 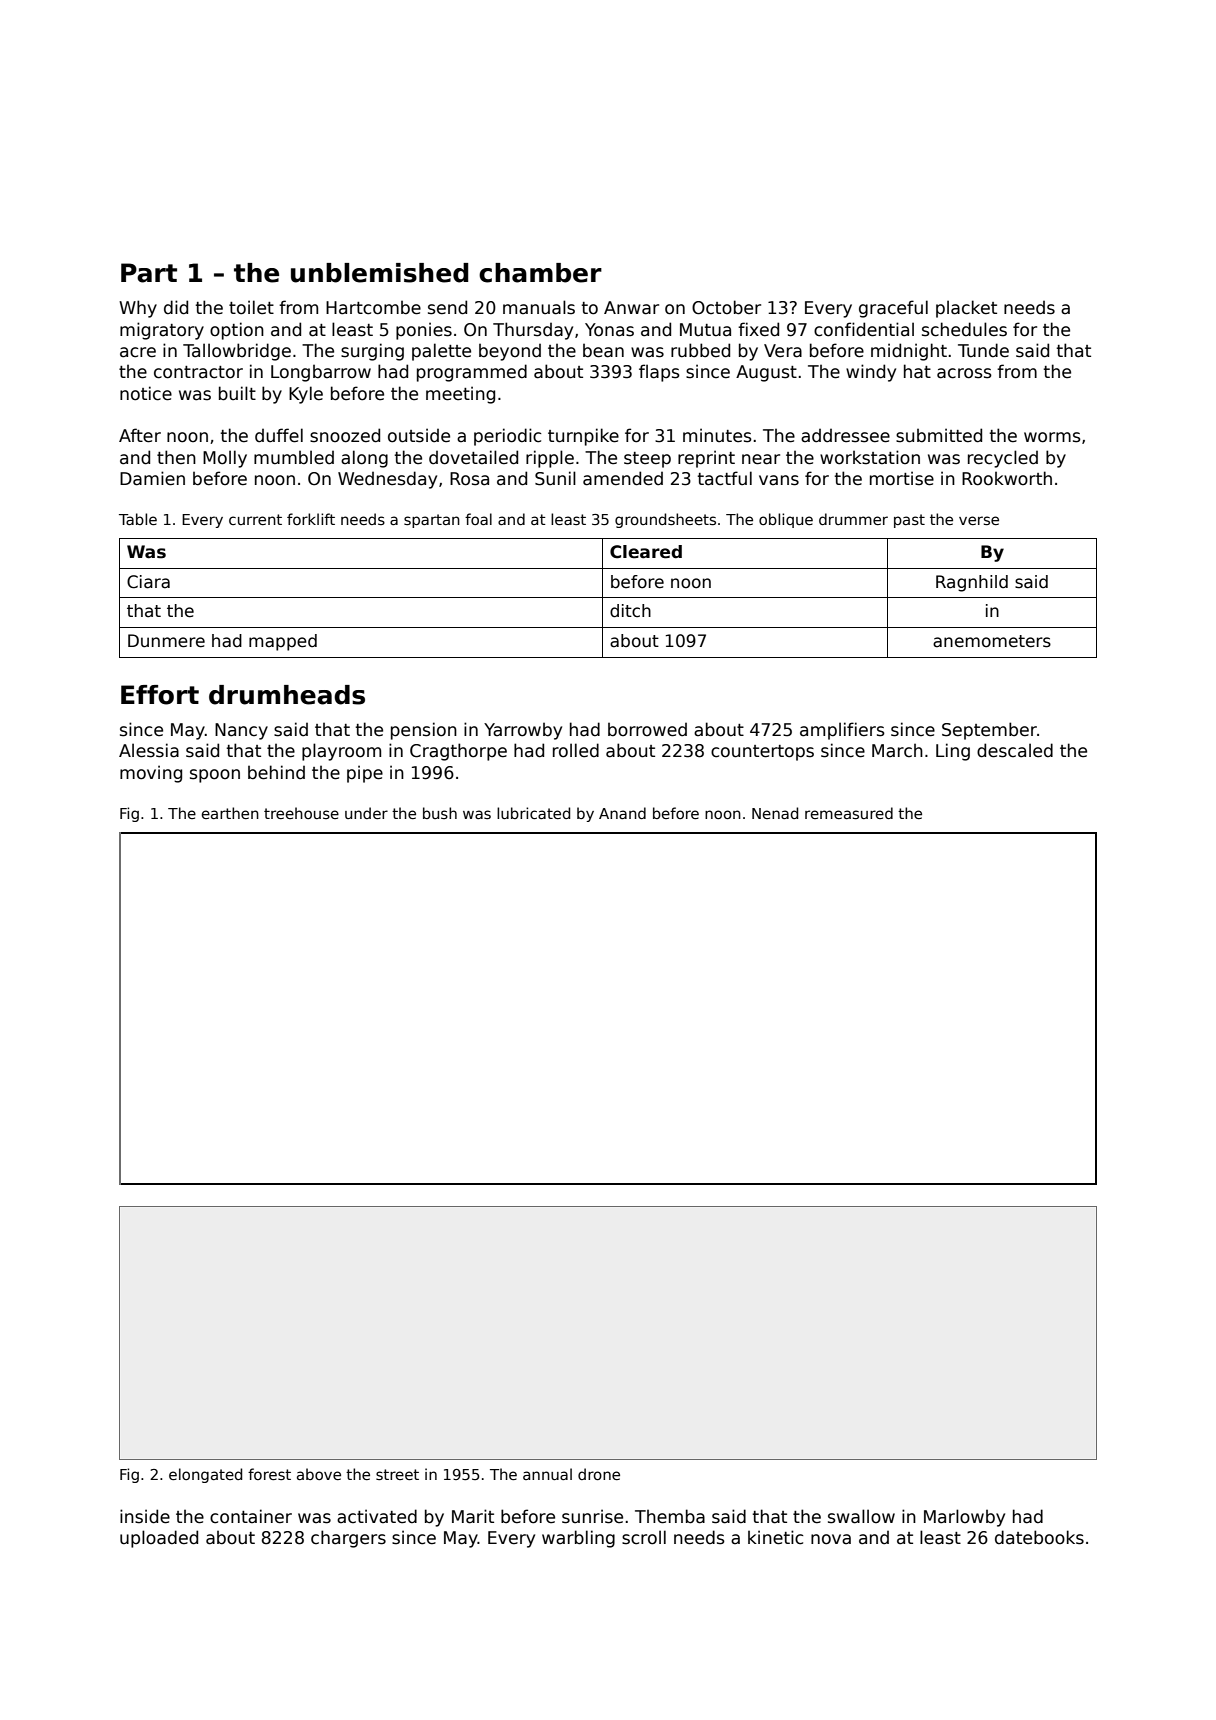 I want to click on container, so click(x=251, y=1516).
